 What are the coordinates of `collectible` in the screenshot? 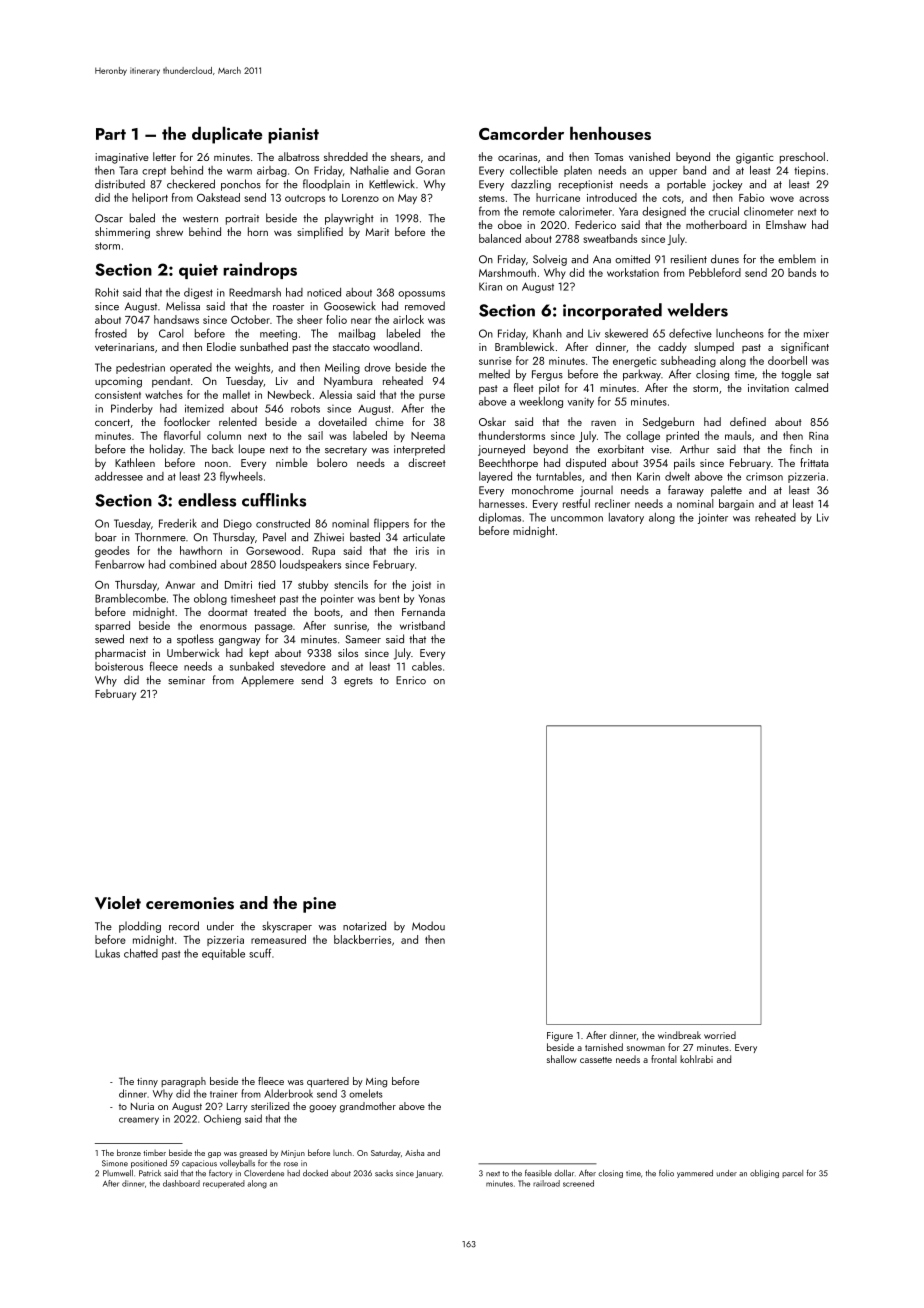 It's located at (534, 170).
